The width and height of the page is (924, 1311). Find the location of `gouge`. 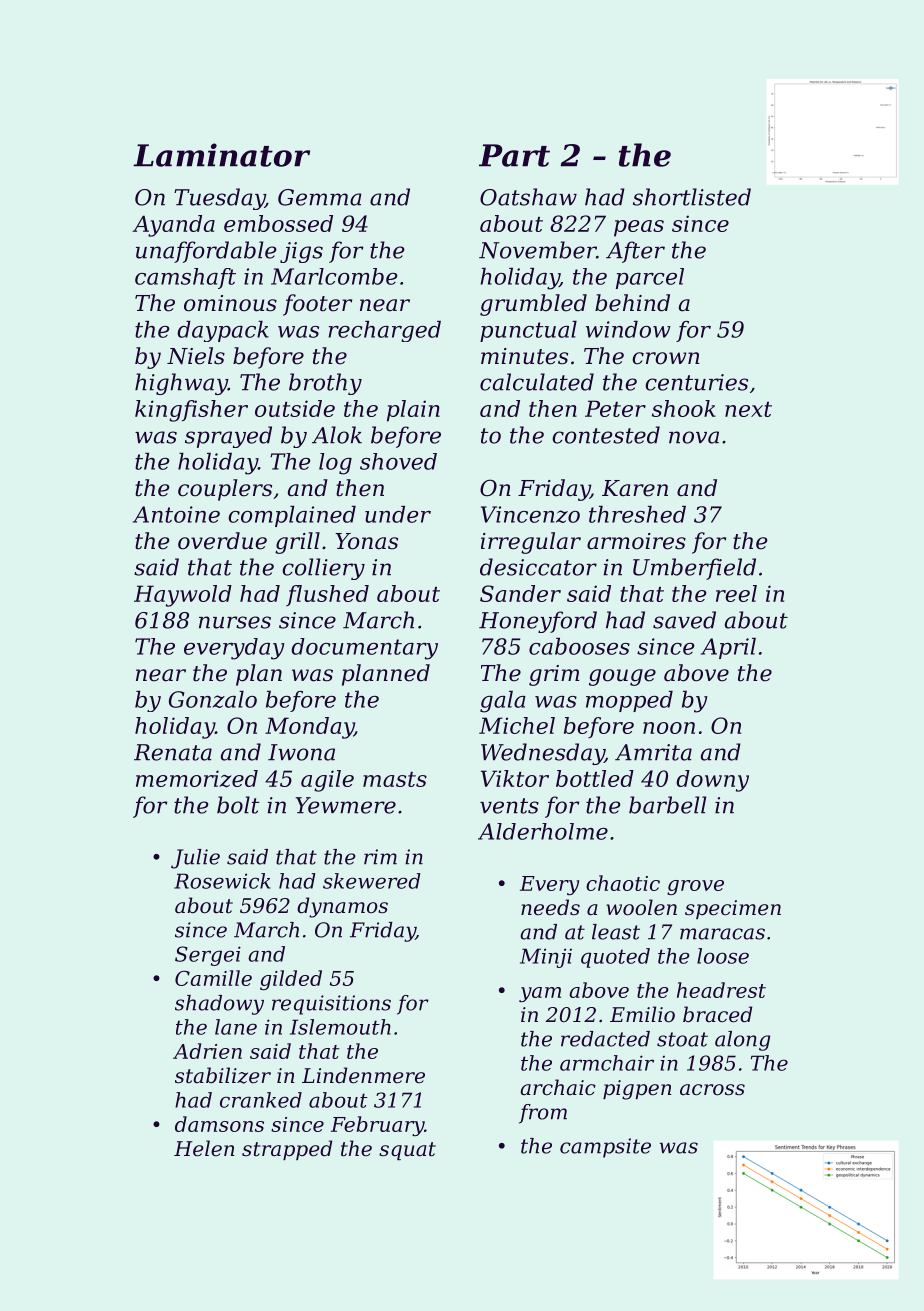

gouge is located at coordinates (622, 677).
